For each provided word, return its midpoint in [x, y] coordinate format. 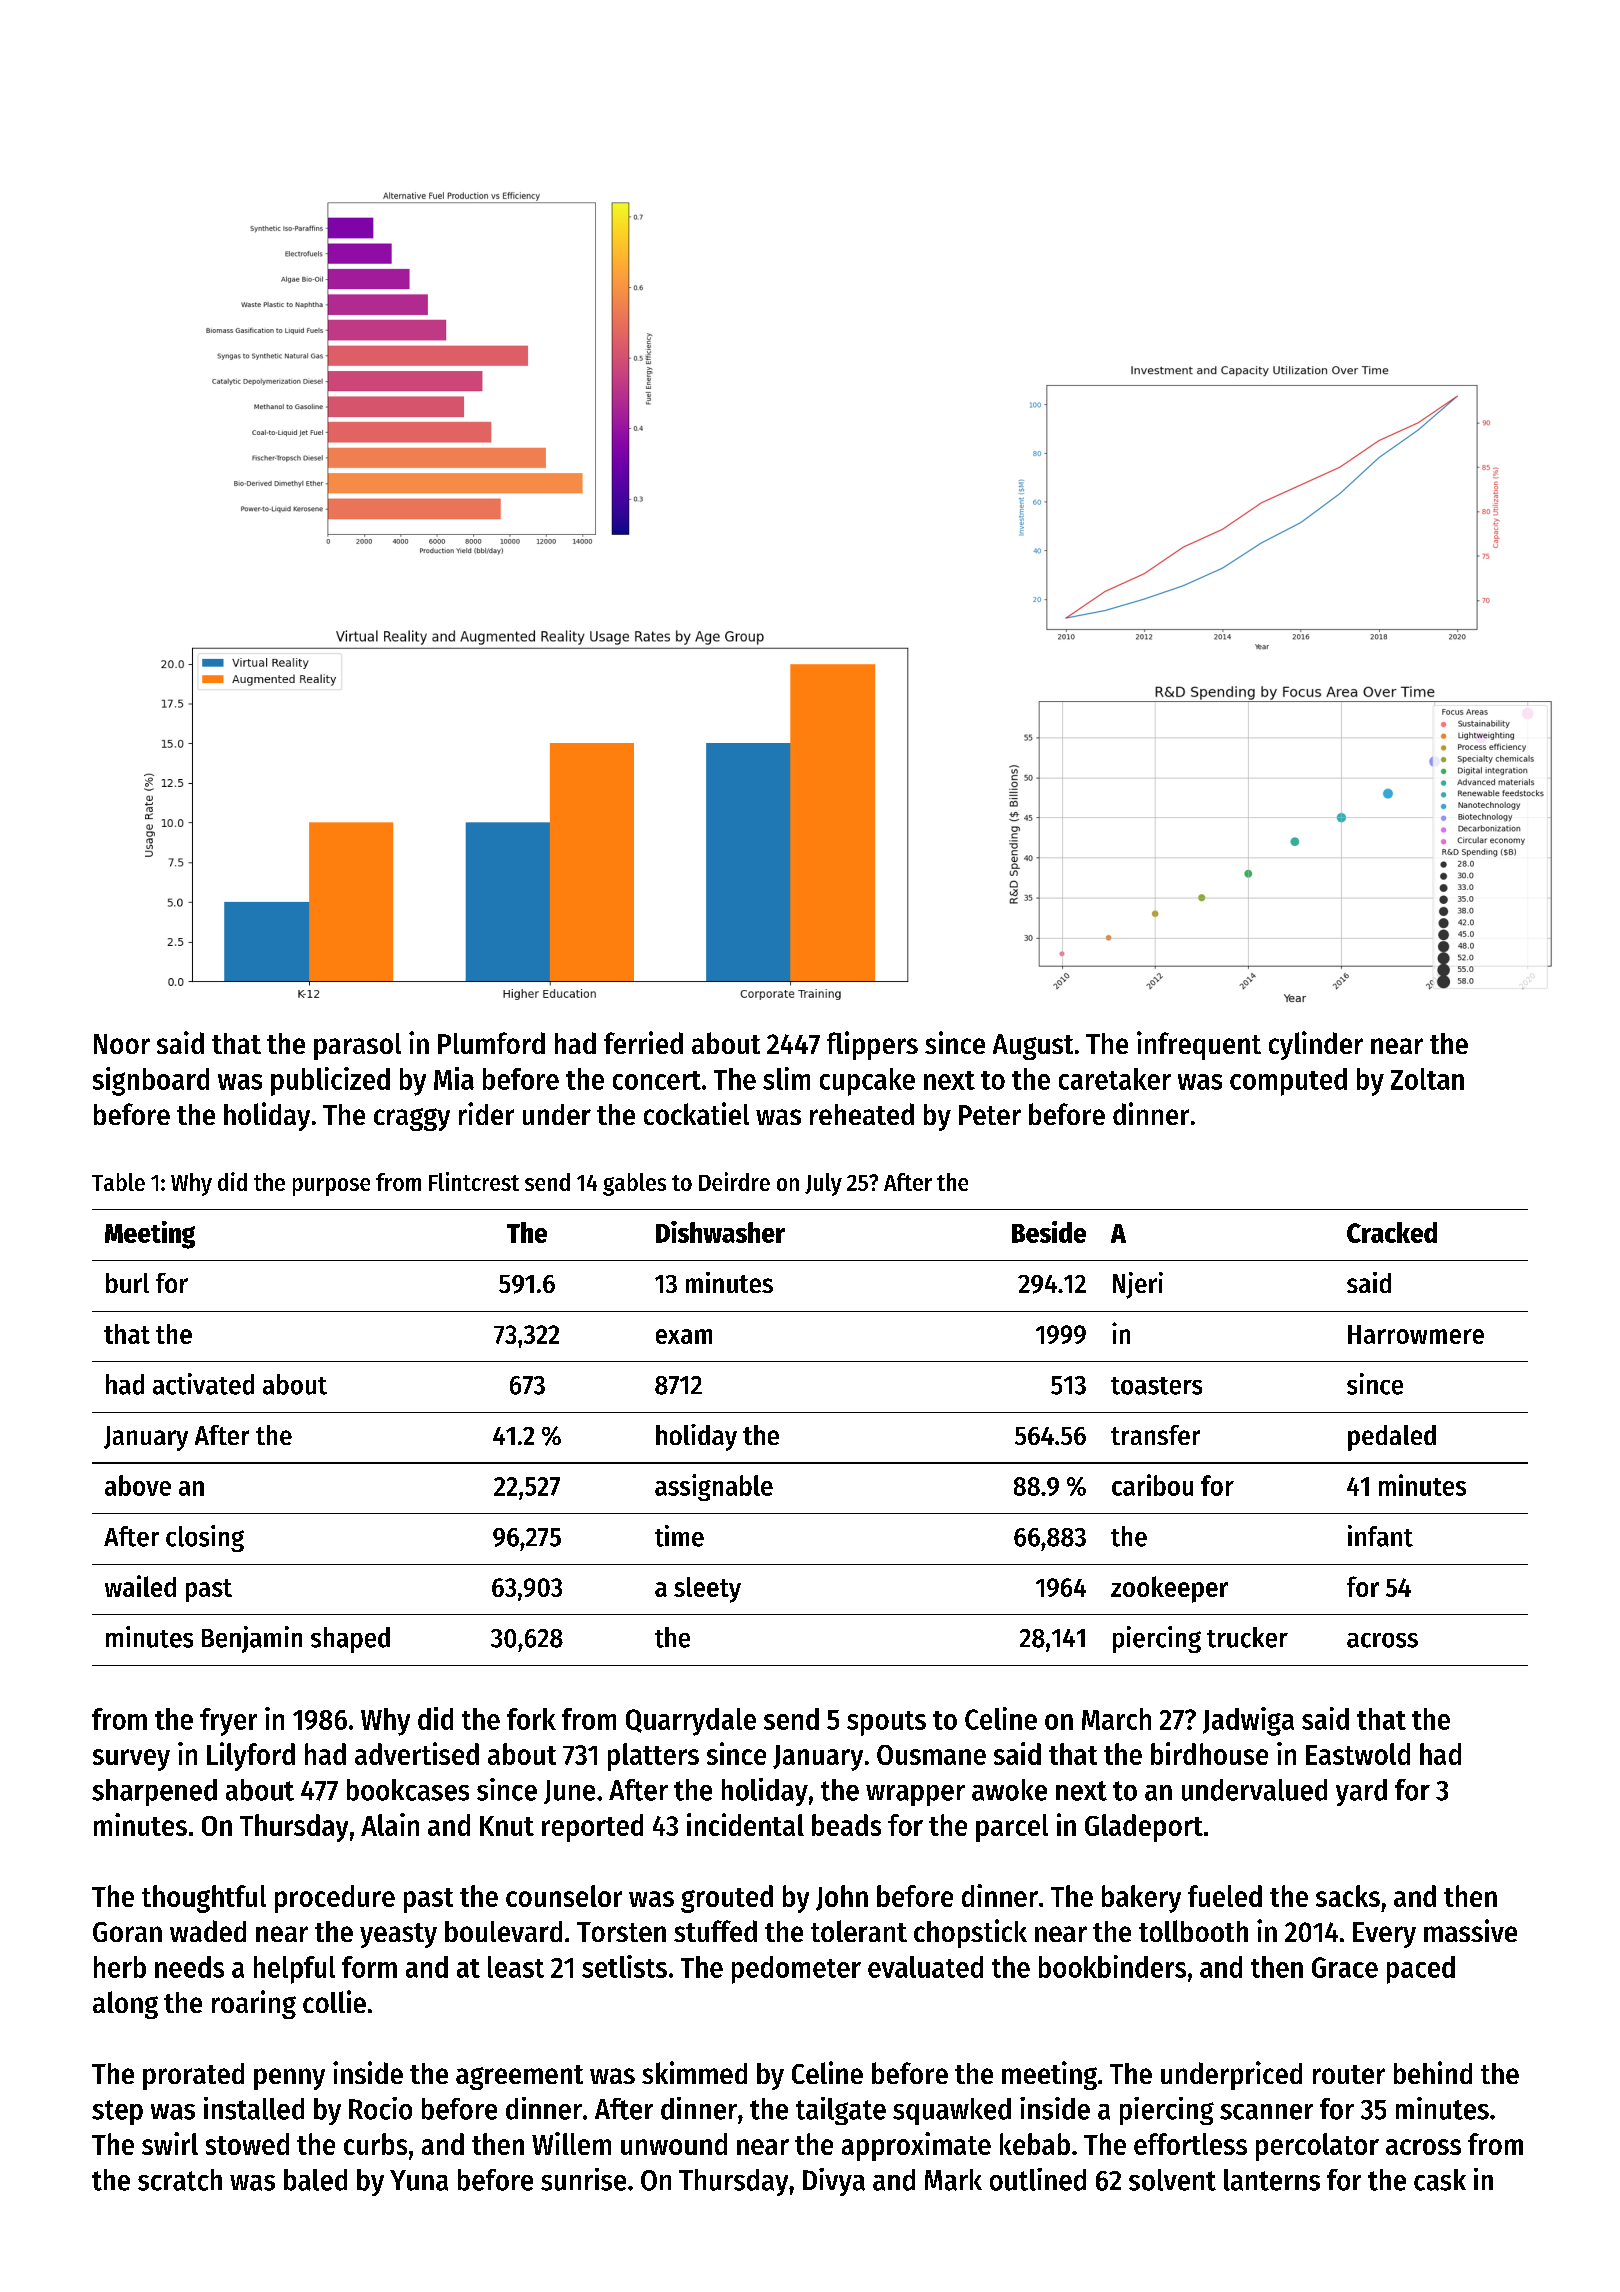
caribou [1152, 1485]
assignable [714, 1487]
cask [1440, 2180]
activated [203, 1384]
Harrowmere [1416, 1334]
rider [486, 1113]
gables [634, 1184]
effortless [1190, 2144]
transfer [1155, 1435]
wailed [140, 1586]
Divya [834, 2182]
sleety [707, 1590]
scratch [180, 2180]
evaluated [925, 1967]
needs [189, 1967]
